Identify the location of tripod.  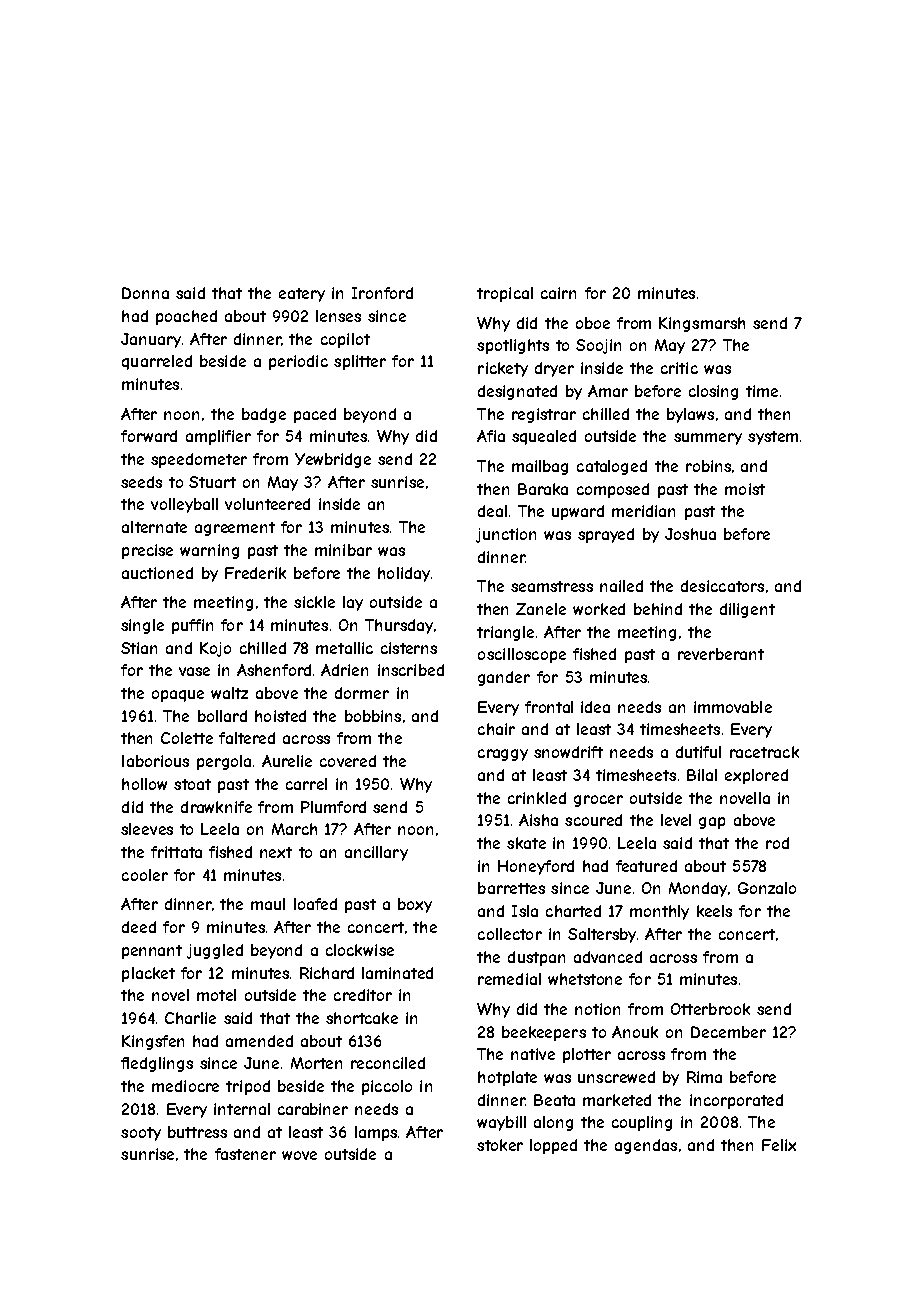
(248, 1087).
